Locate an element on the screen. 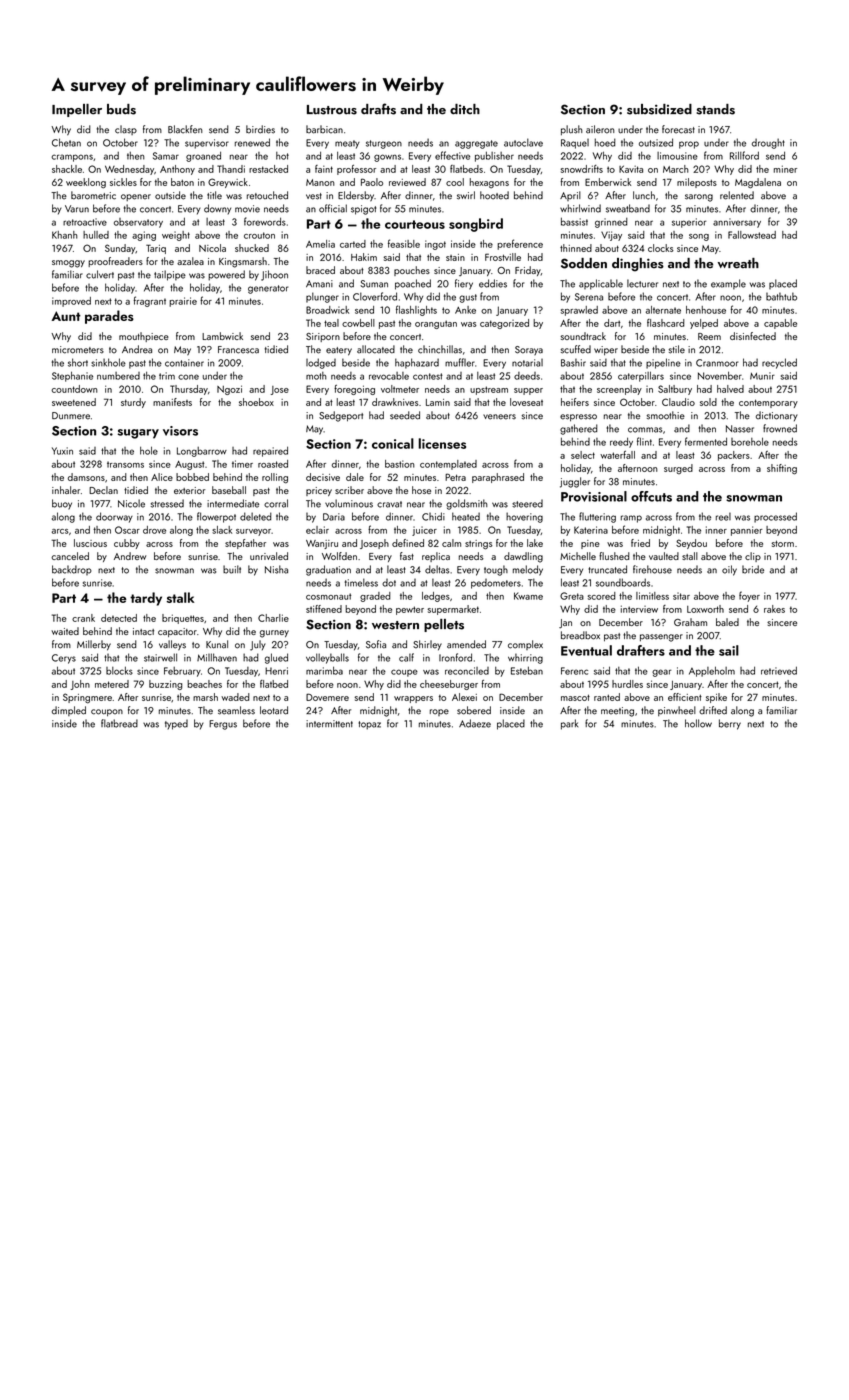 This screenshot has width=849, height=1400. seeded is located at coordinates (405, 415).
